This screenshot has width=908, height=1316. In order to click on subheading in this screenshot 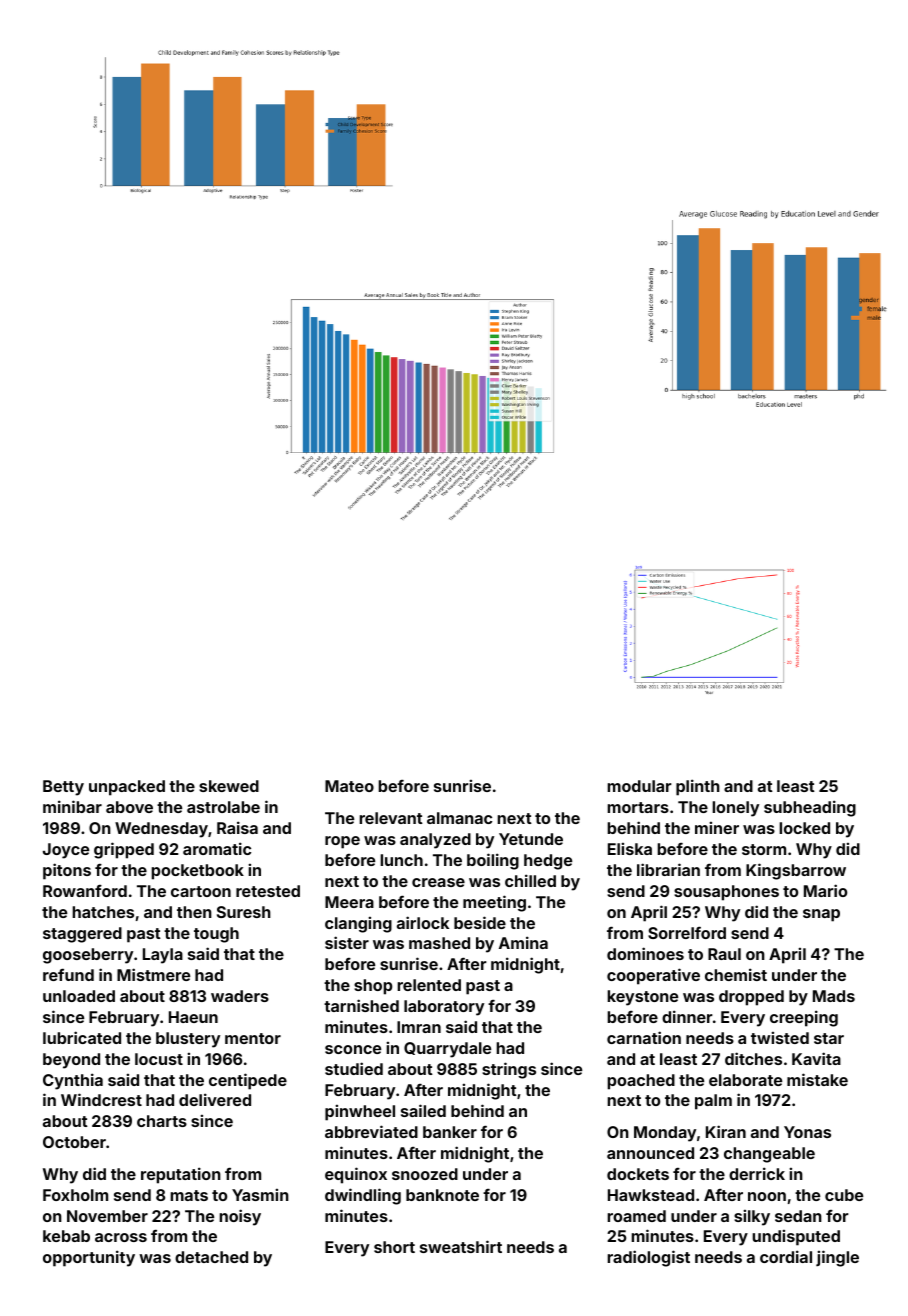, I will do `click(810, 808)`.
